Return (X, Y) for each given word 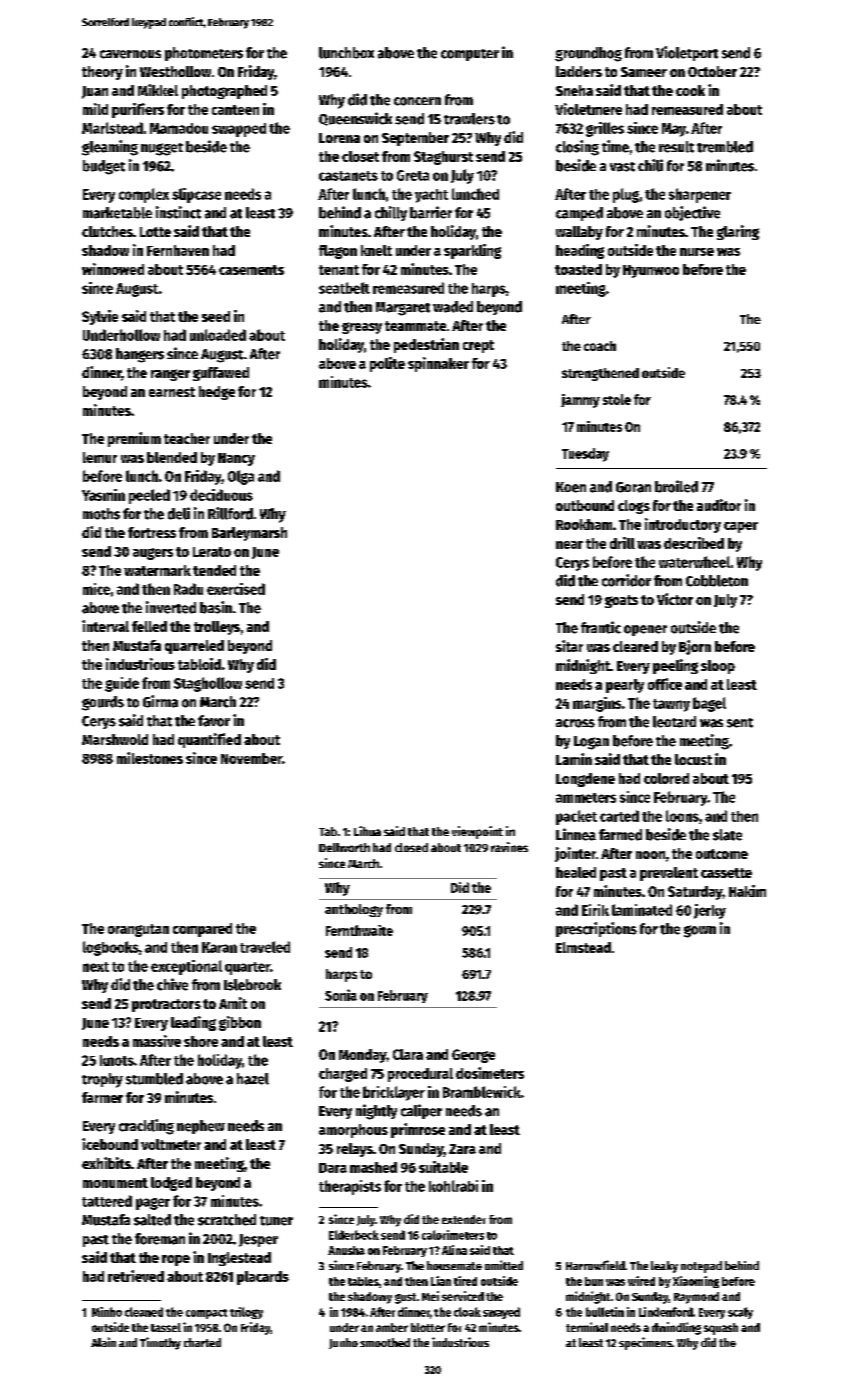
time (615, 146)
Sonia (341, 995)
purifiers (138, 110)
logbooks (111, 948)
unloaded (218, 335)
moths (101, 514)
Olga (241, 477)
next (96, 967)
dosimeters (490, 1073)
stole (617, 399)
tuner (276, 1221)
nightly (376, 1112)
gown (700, 931)
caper (741, 527)
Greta (413, 175)
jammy (580, 401)
